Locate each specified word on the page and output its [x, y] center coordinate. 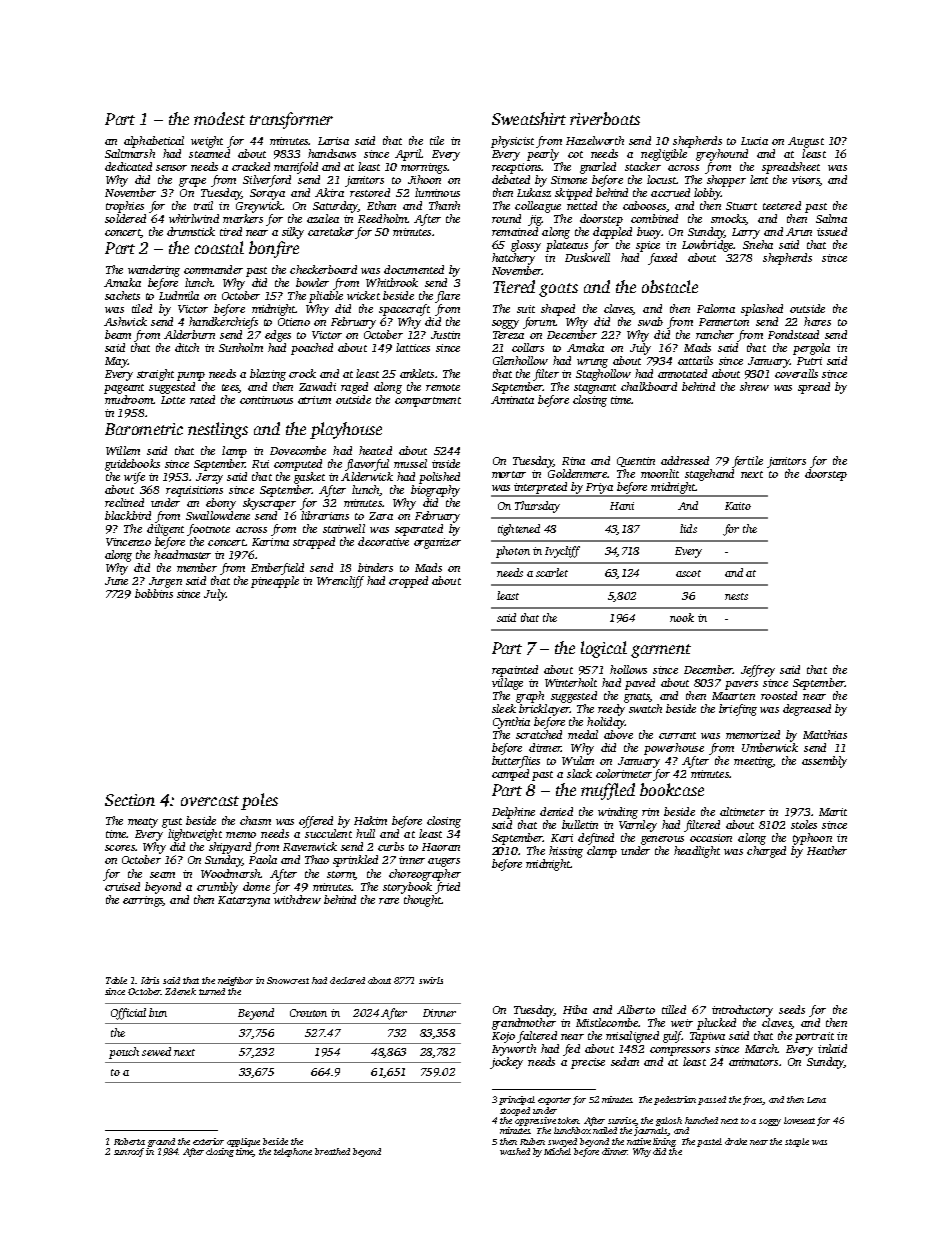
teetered [782, 205]
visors [806, 181]
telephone [293, 1152]
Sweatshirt [529, 118]
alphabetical [154, 142]
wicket [363, 295]
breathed [332, 1151]
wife [134, 478]
